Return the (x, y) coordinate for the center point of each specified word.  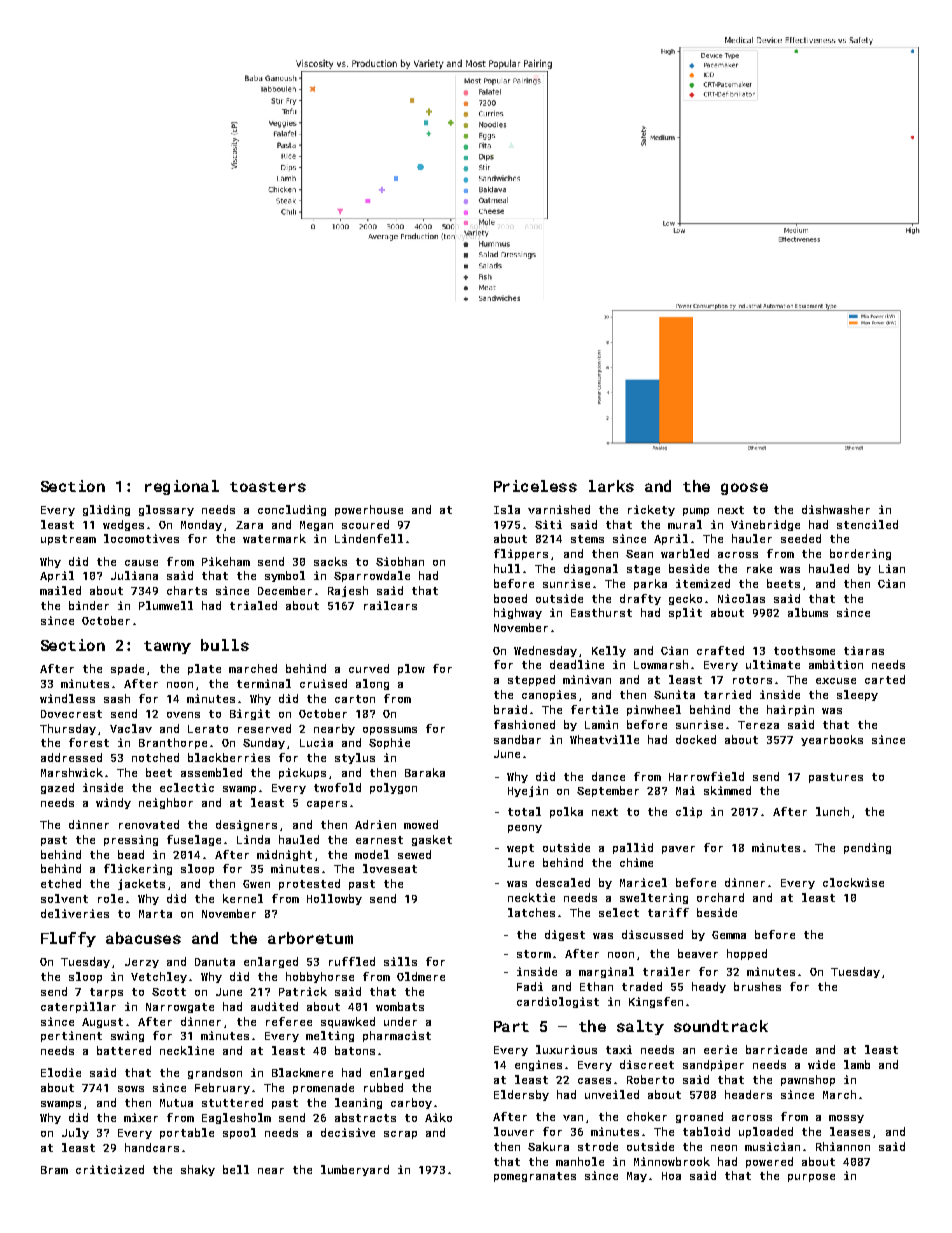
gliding (106, 510)
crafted (720, 650)
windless (67, 698)
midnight (284, 855)
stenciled (867, 524)
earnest (379, 840)
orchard (720, 897)
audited (274, 1006)
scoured (365, 524)
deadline (577, 664)
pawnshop (808, 1080)
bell (236, 1169)
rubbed (383, 1087)
